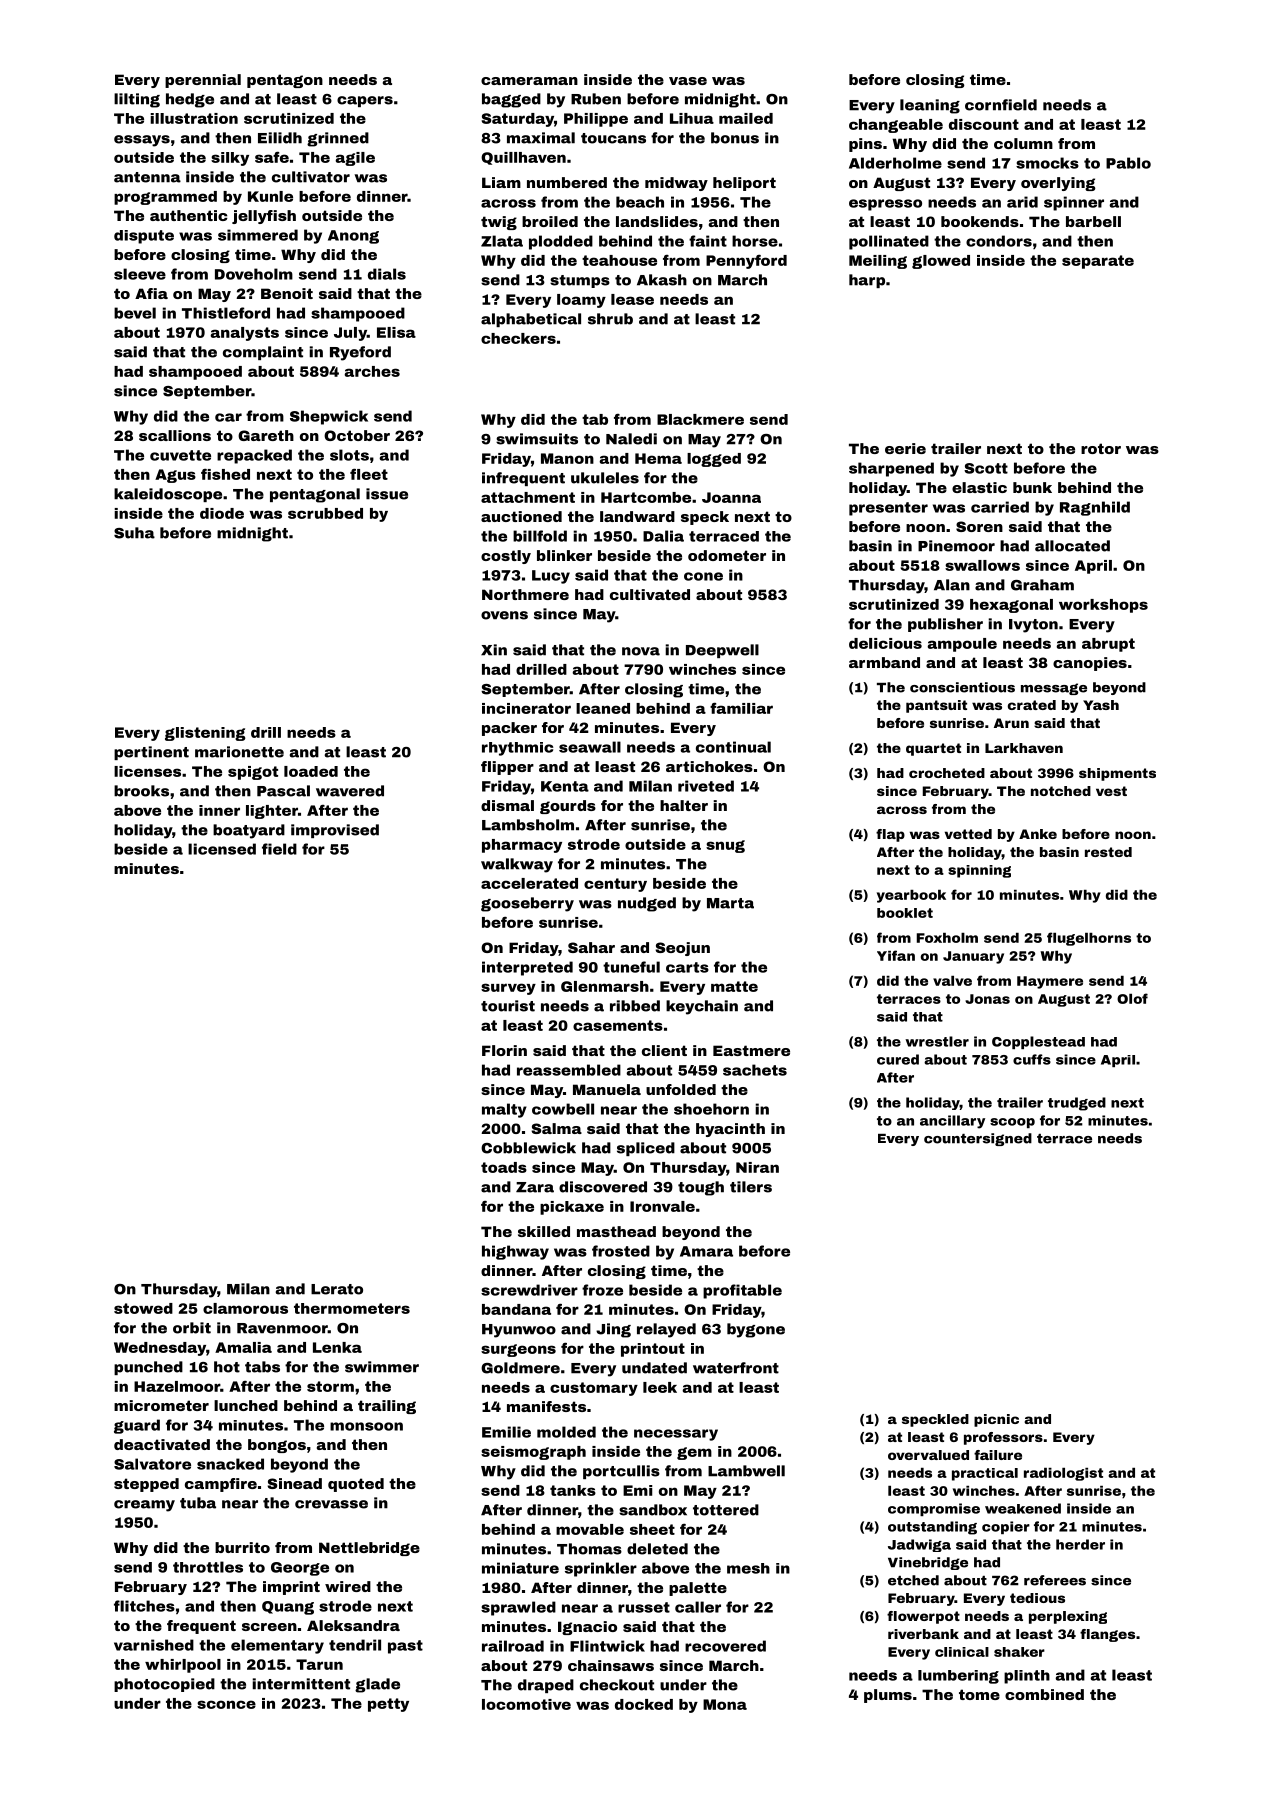  I want to click on profitable, so click(742, 1291).
